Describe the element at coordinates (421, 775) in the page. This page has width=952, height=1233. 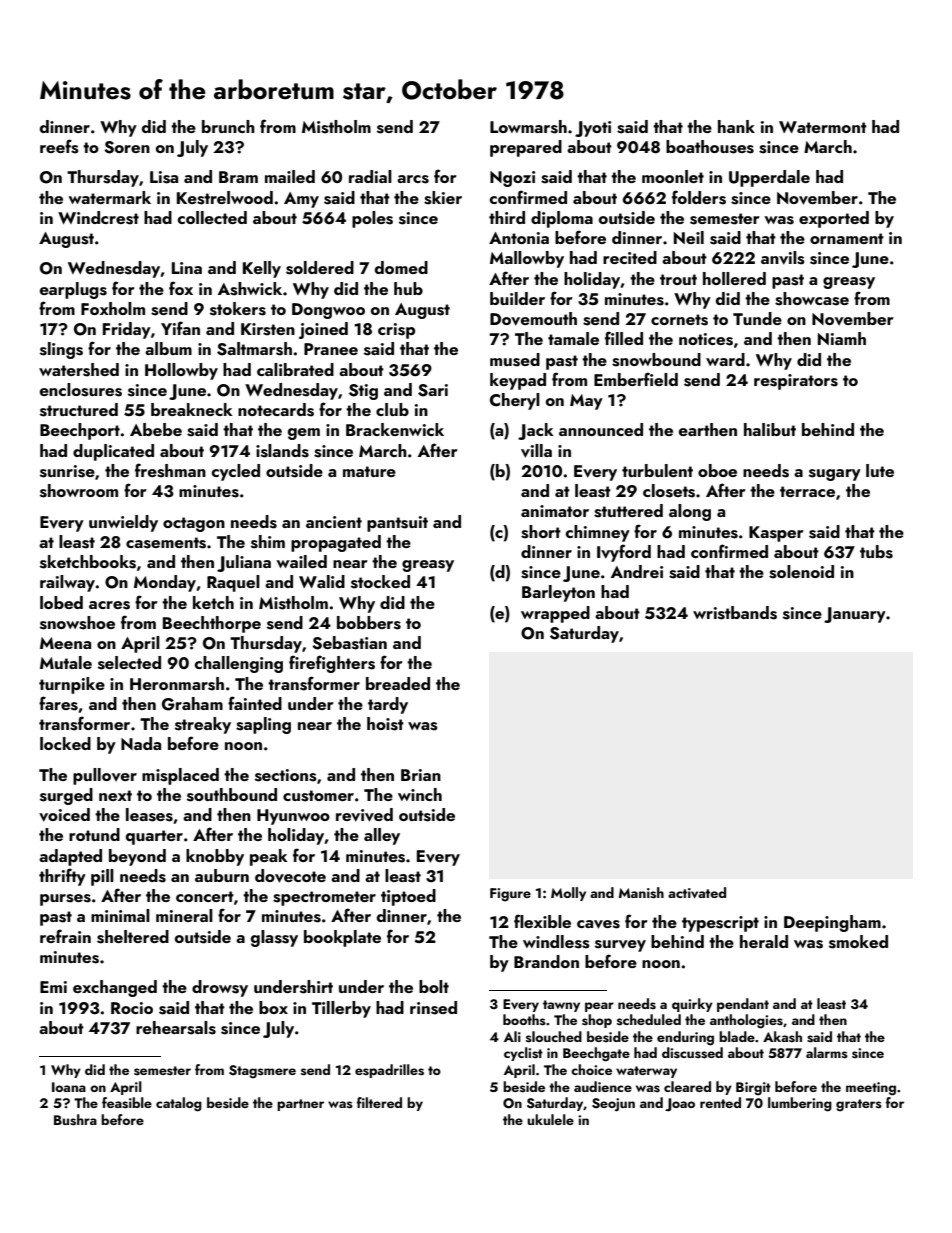
I see `Brian` at that location.
